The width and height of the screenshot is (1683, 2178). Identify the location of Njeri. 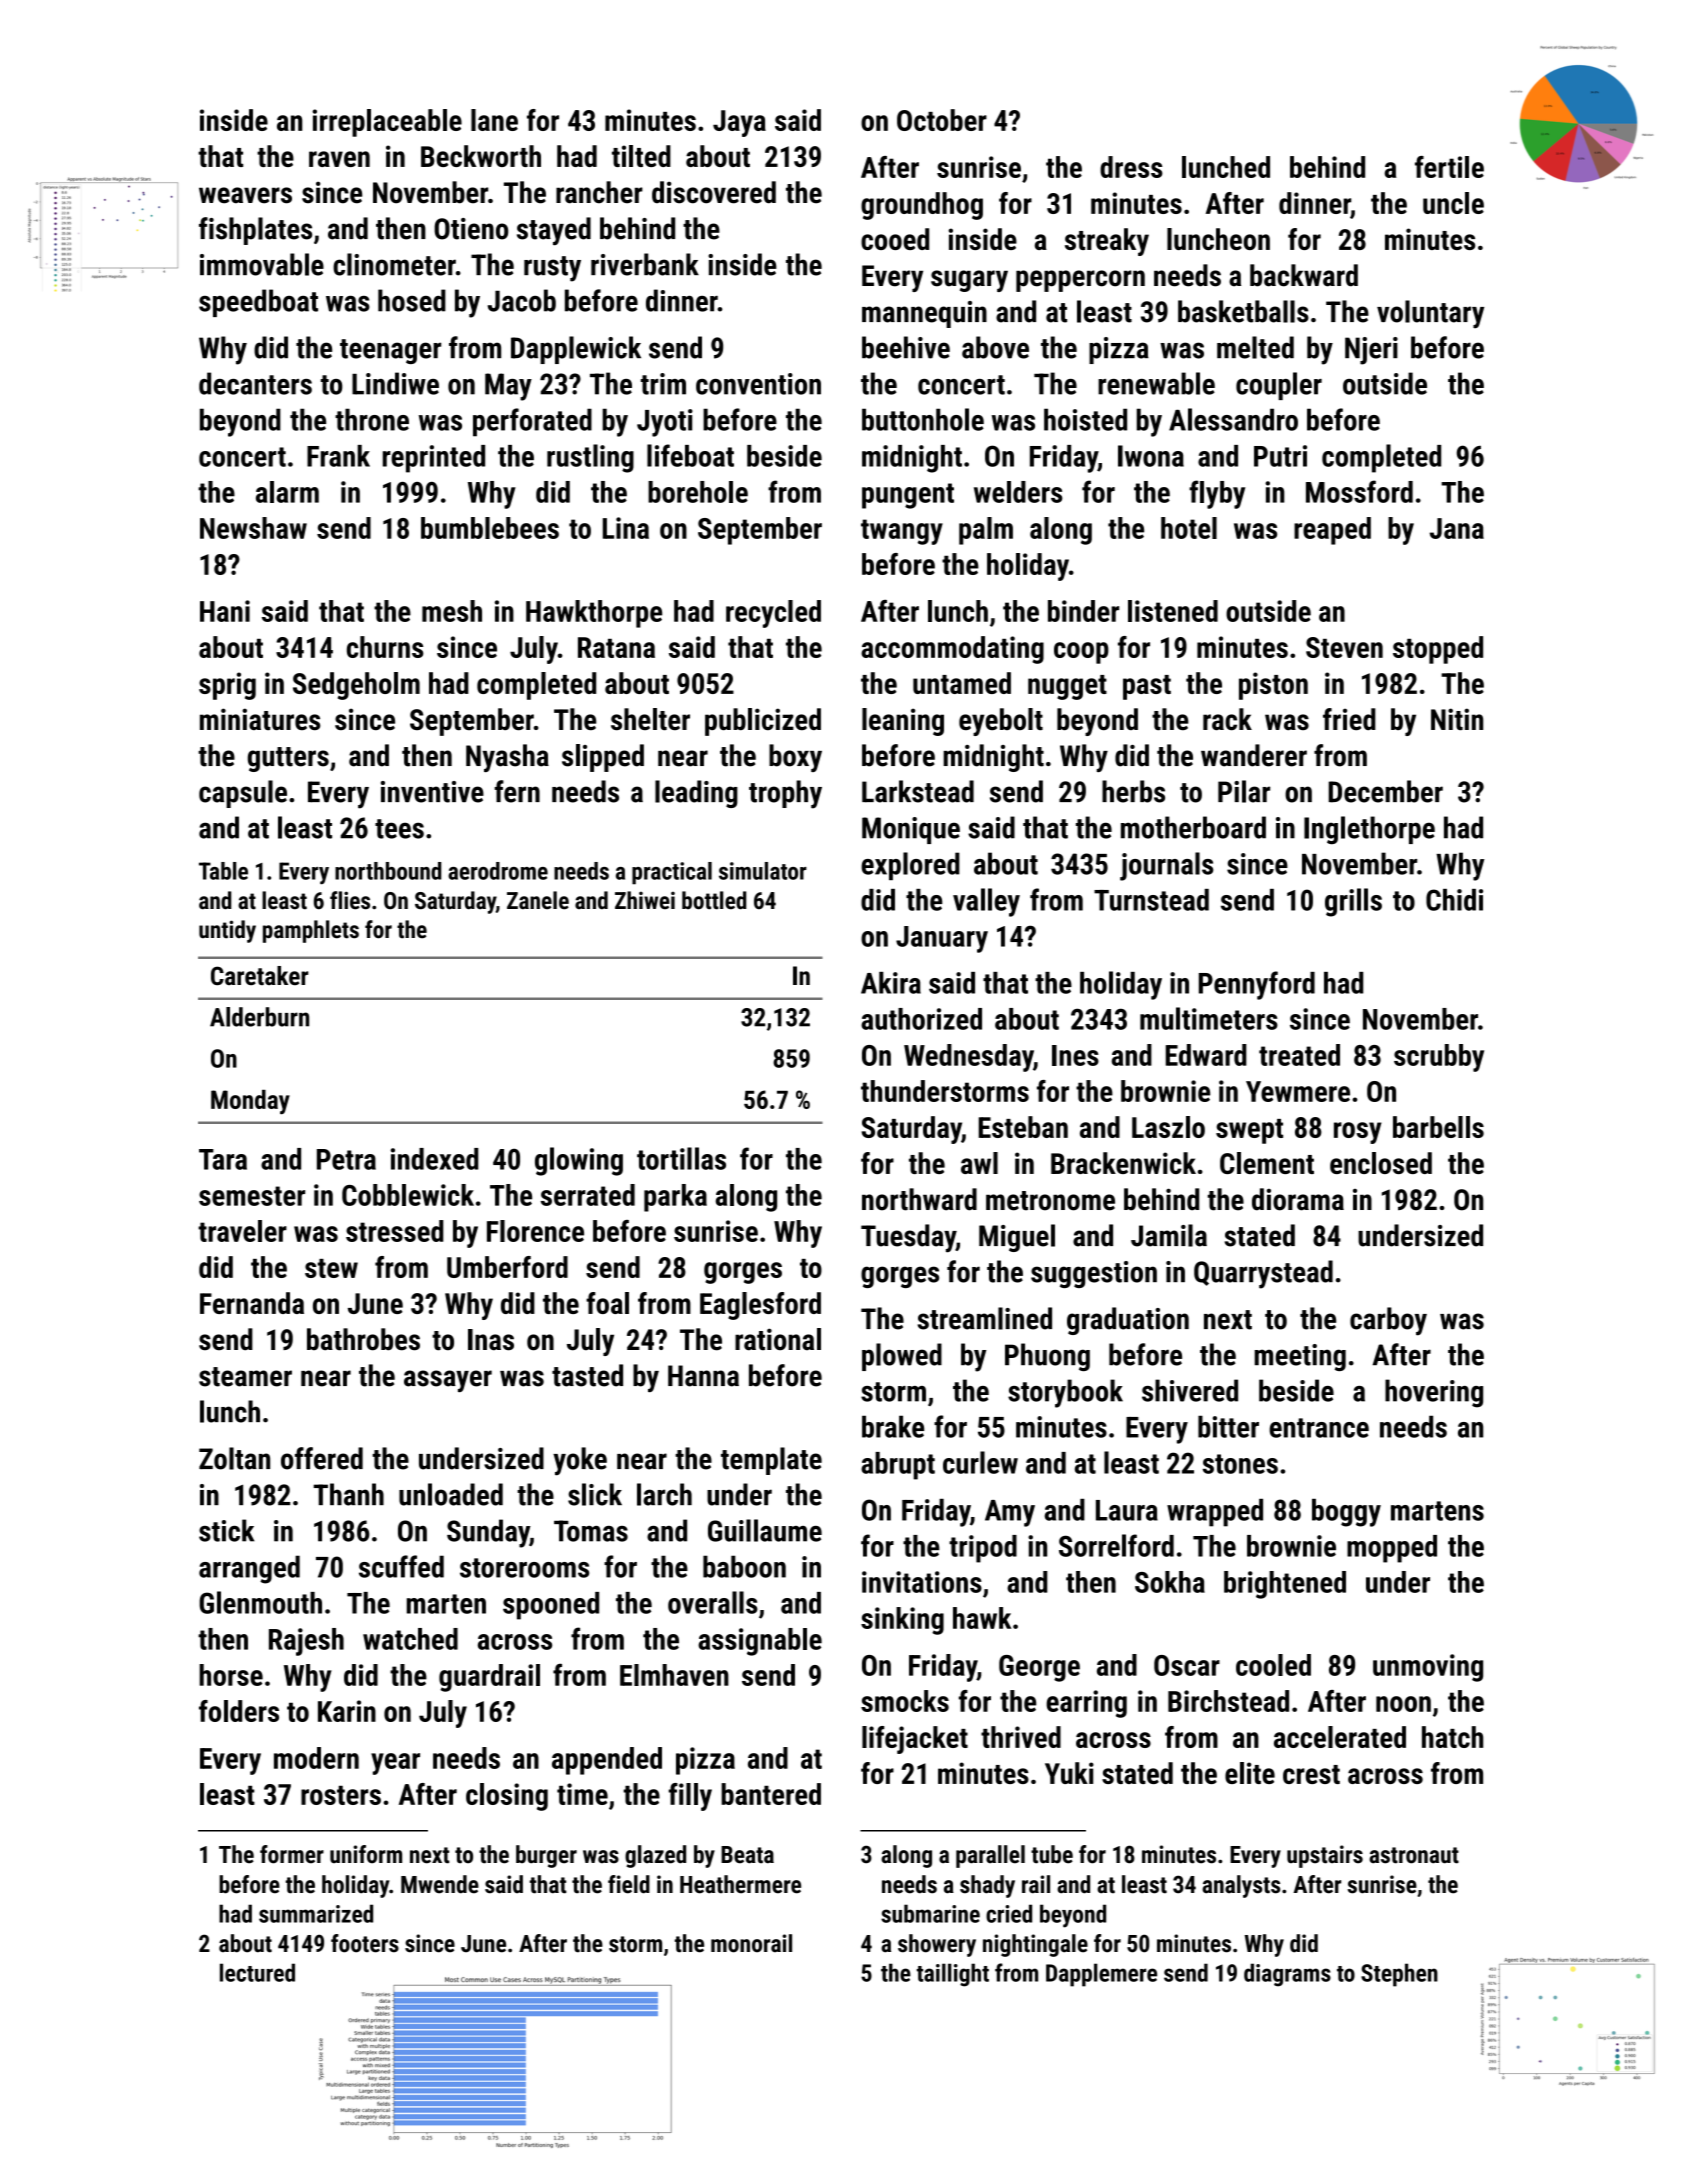
(1371, 351).
